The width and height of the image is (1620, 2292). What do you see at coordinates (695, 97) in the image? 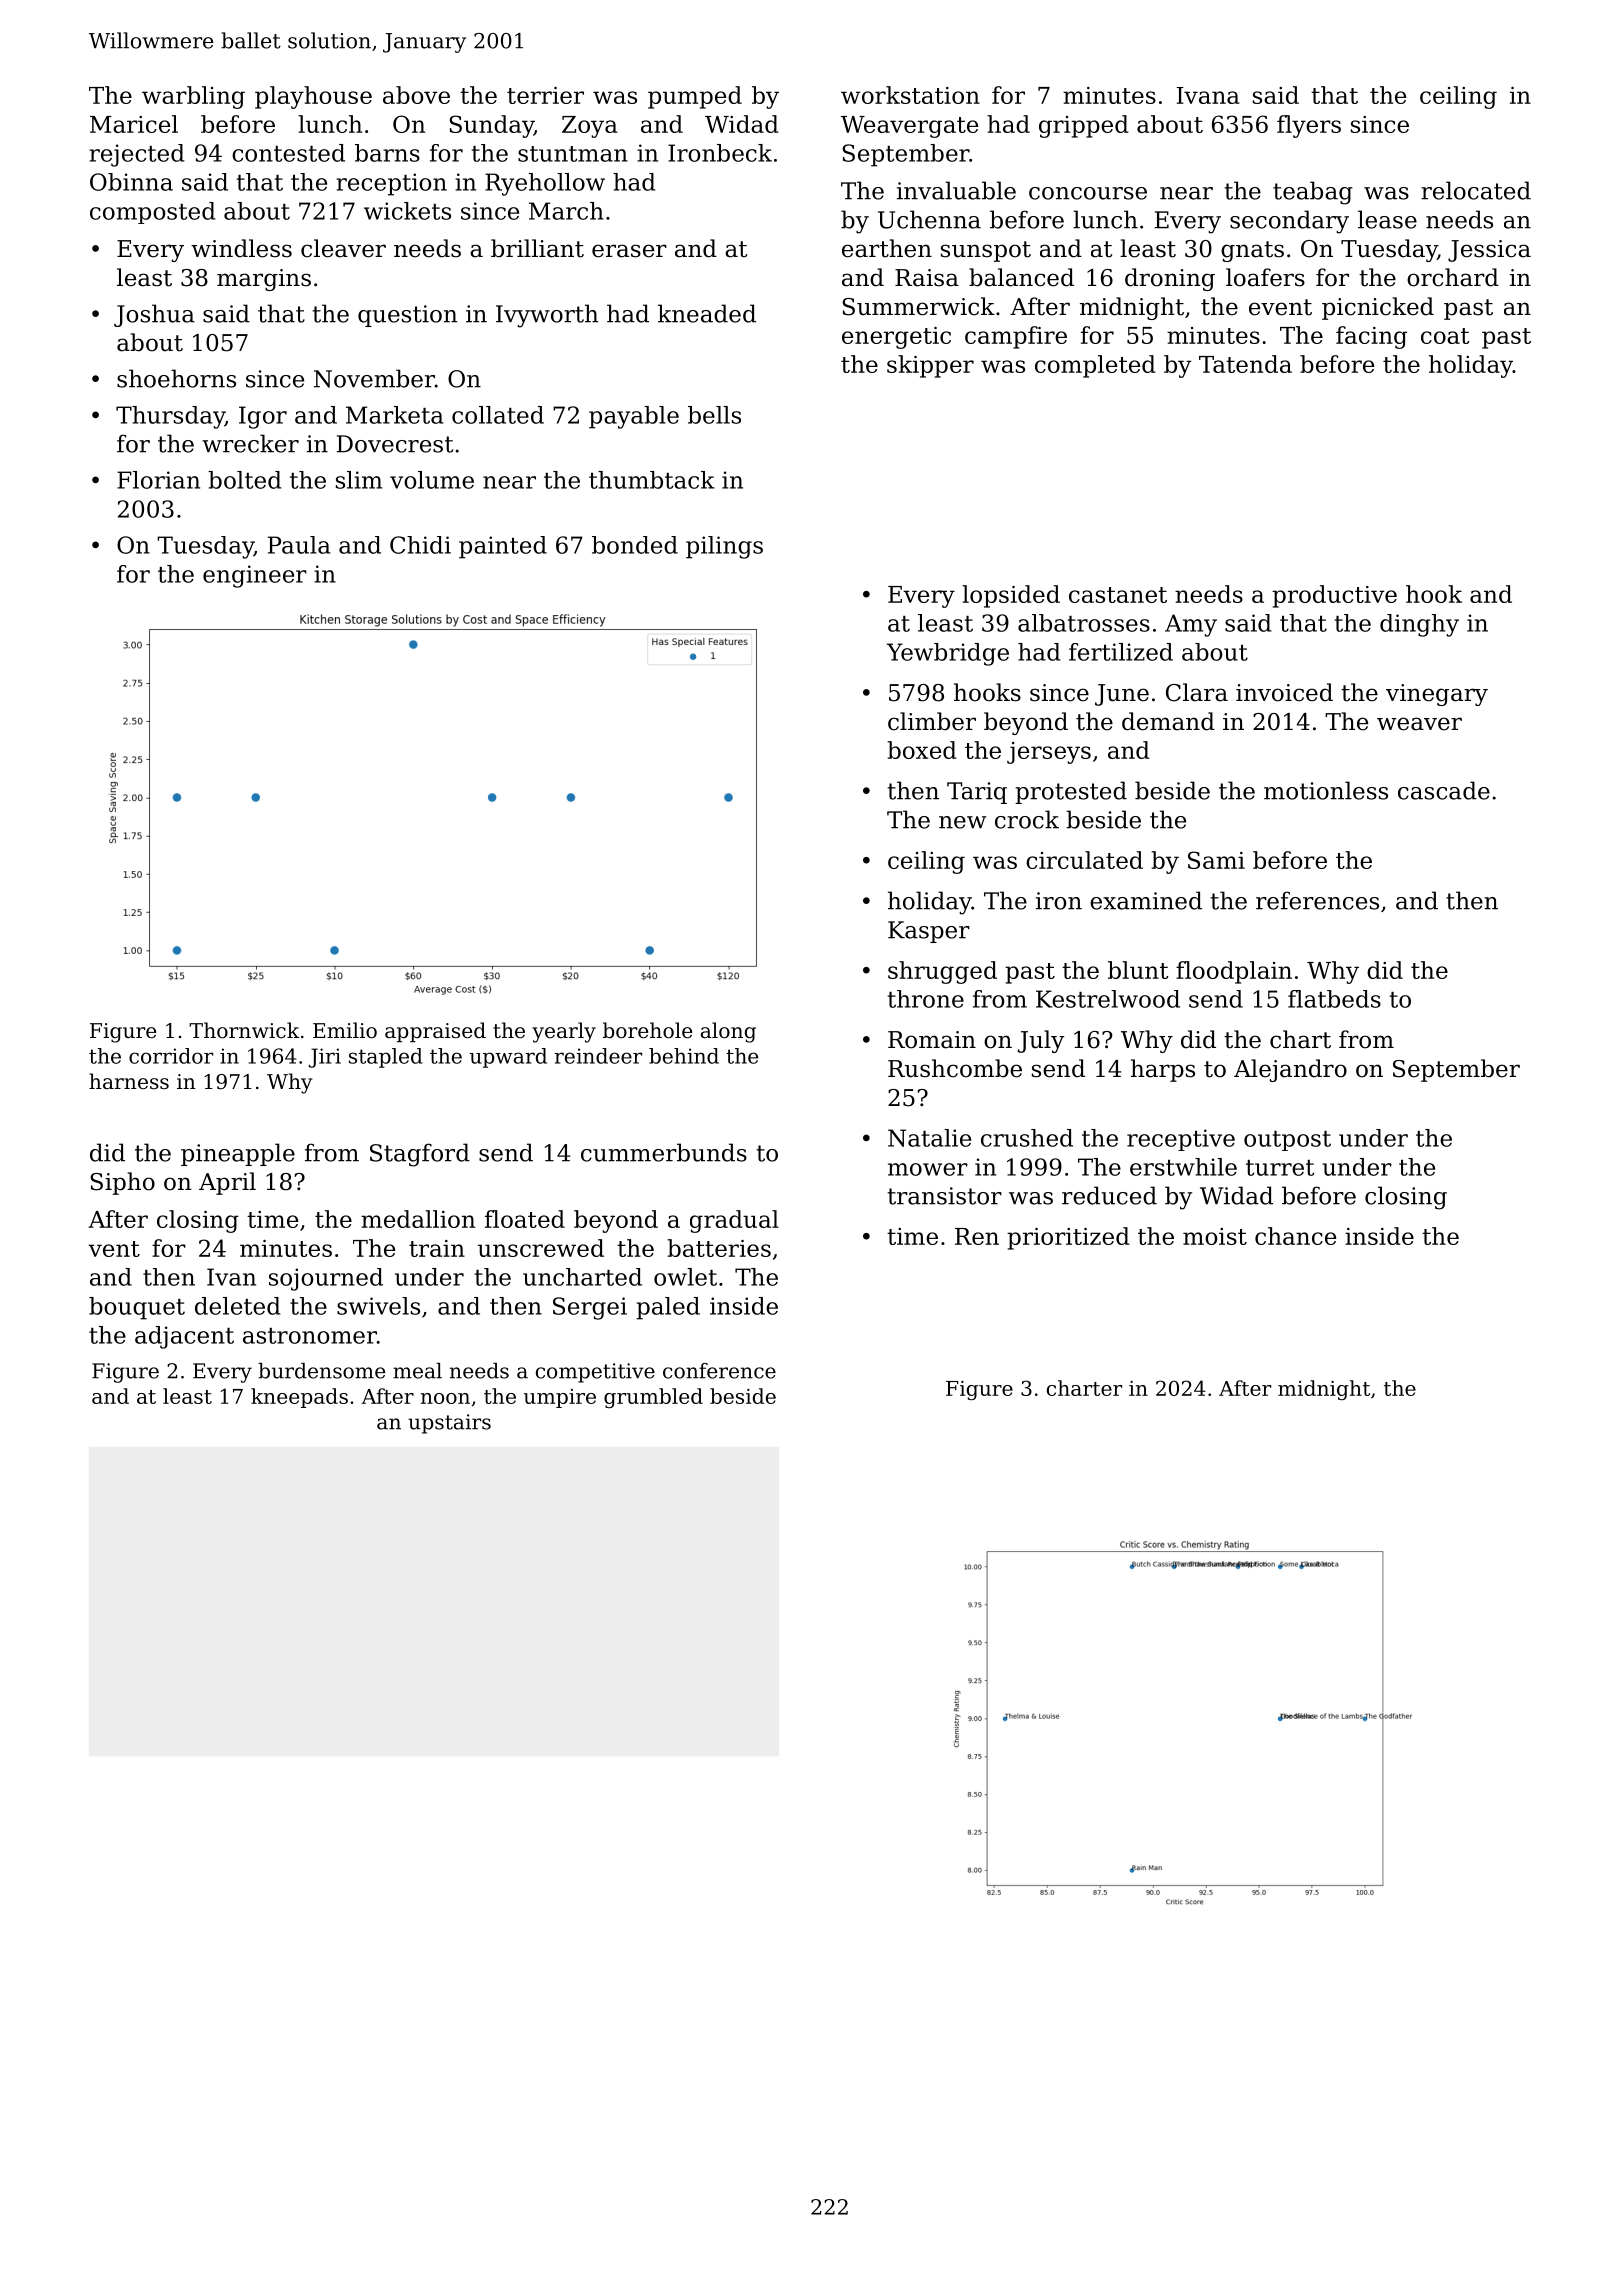
I see `pumped` at bounding box center [695, 97].
